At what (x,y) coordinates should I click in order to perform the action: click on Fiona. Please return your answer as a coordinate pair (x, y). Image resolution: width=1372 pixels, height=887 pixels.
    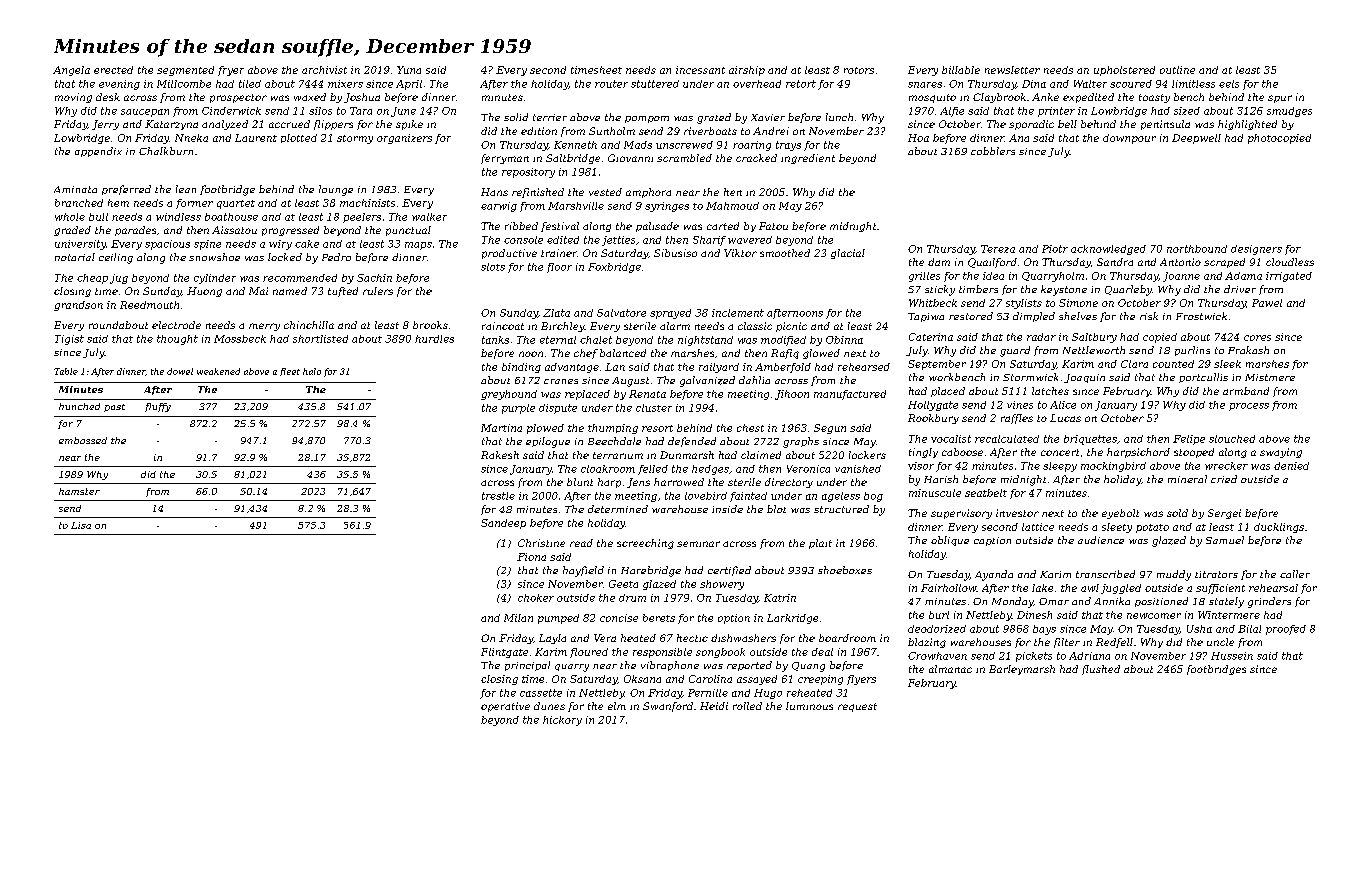
    Looking at the image, I should click on (531, 557).
